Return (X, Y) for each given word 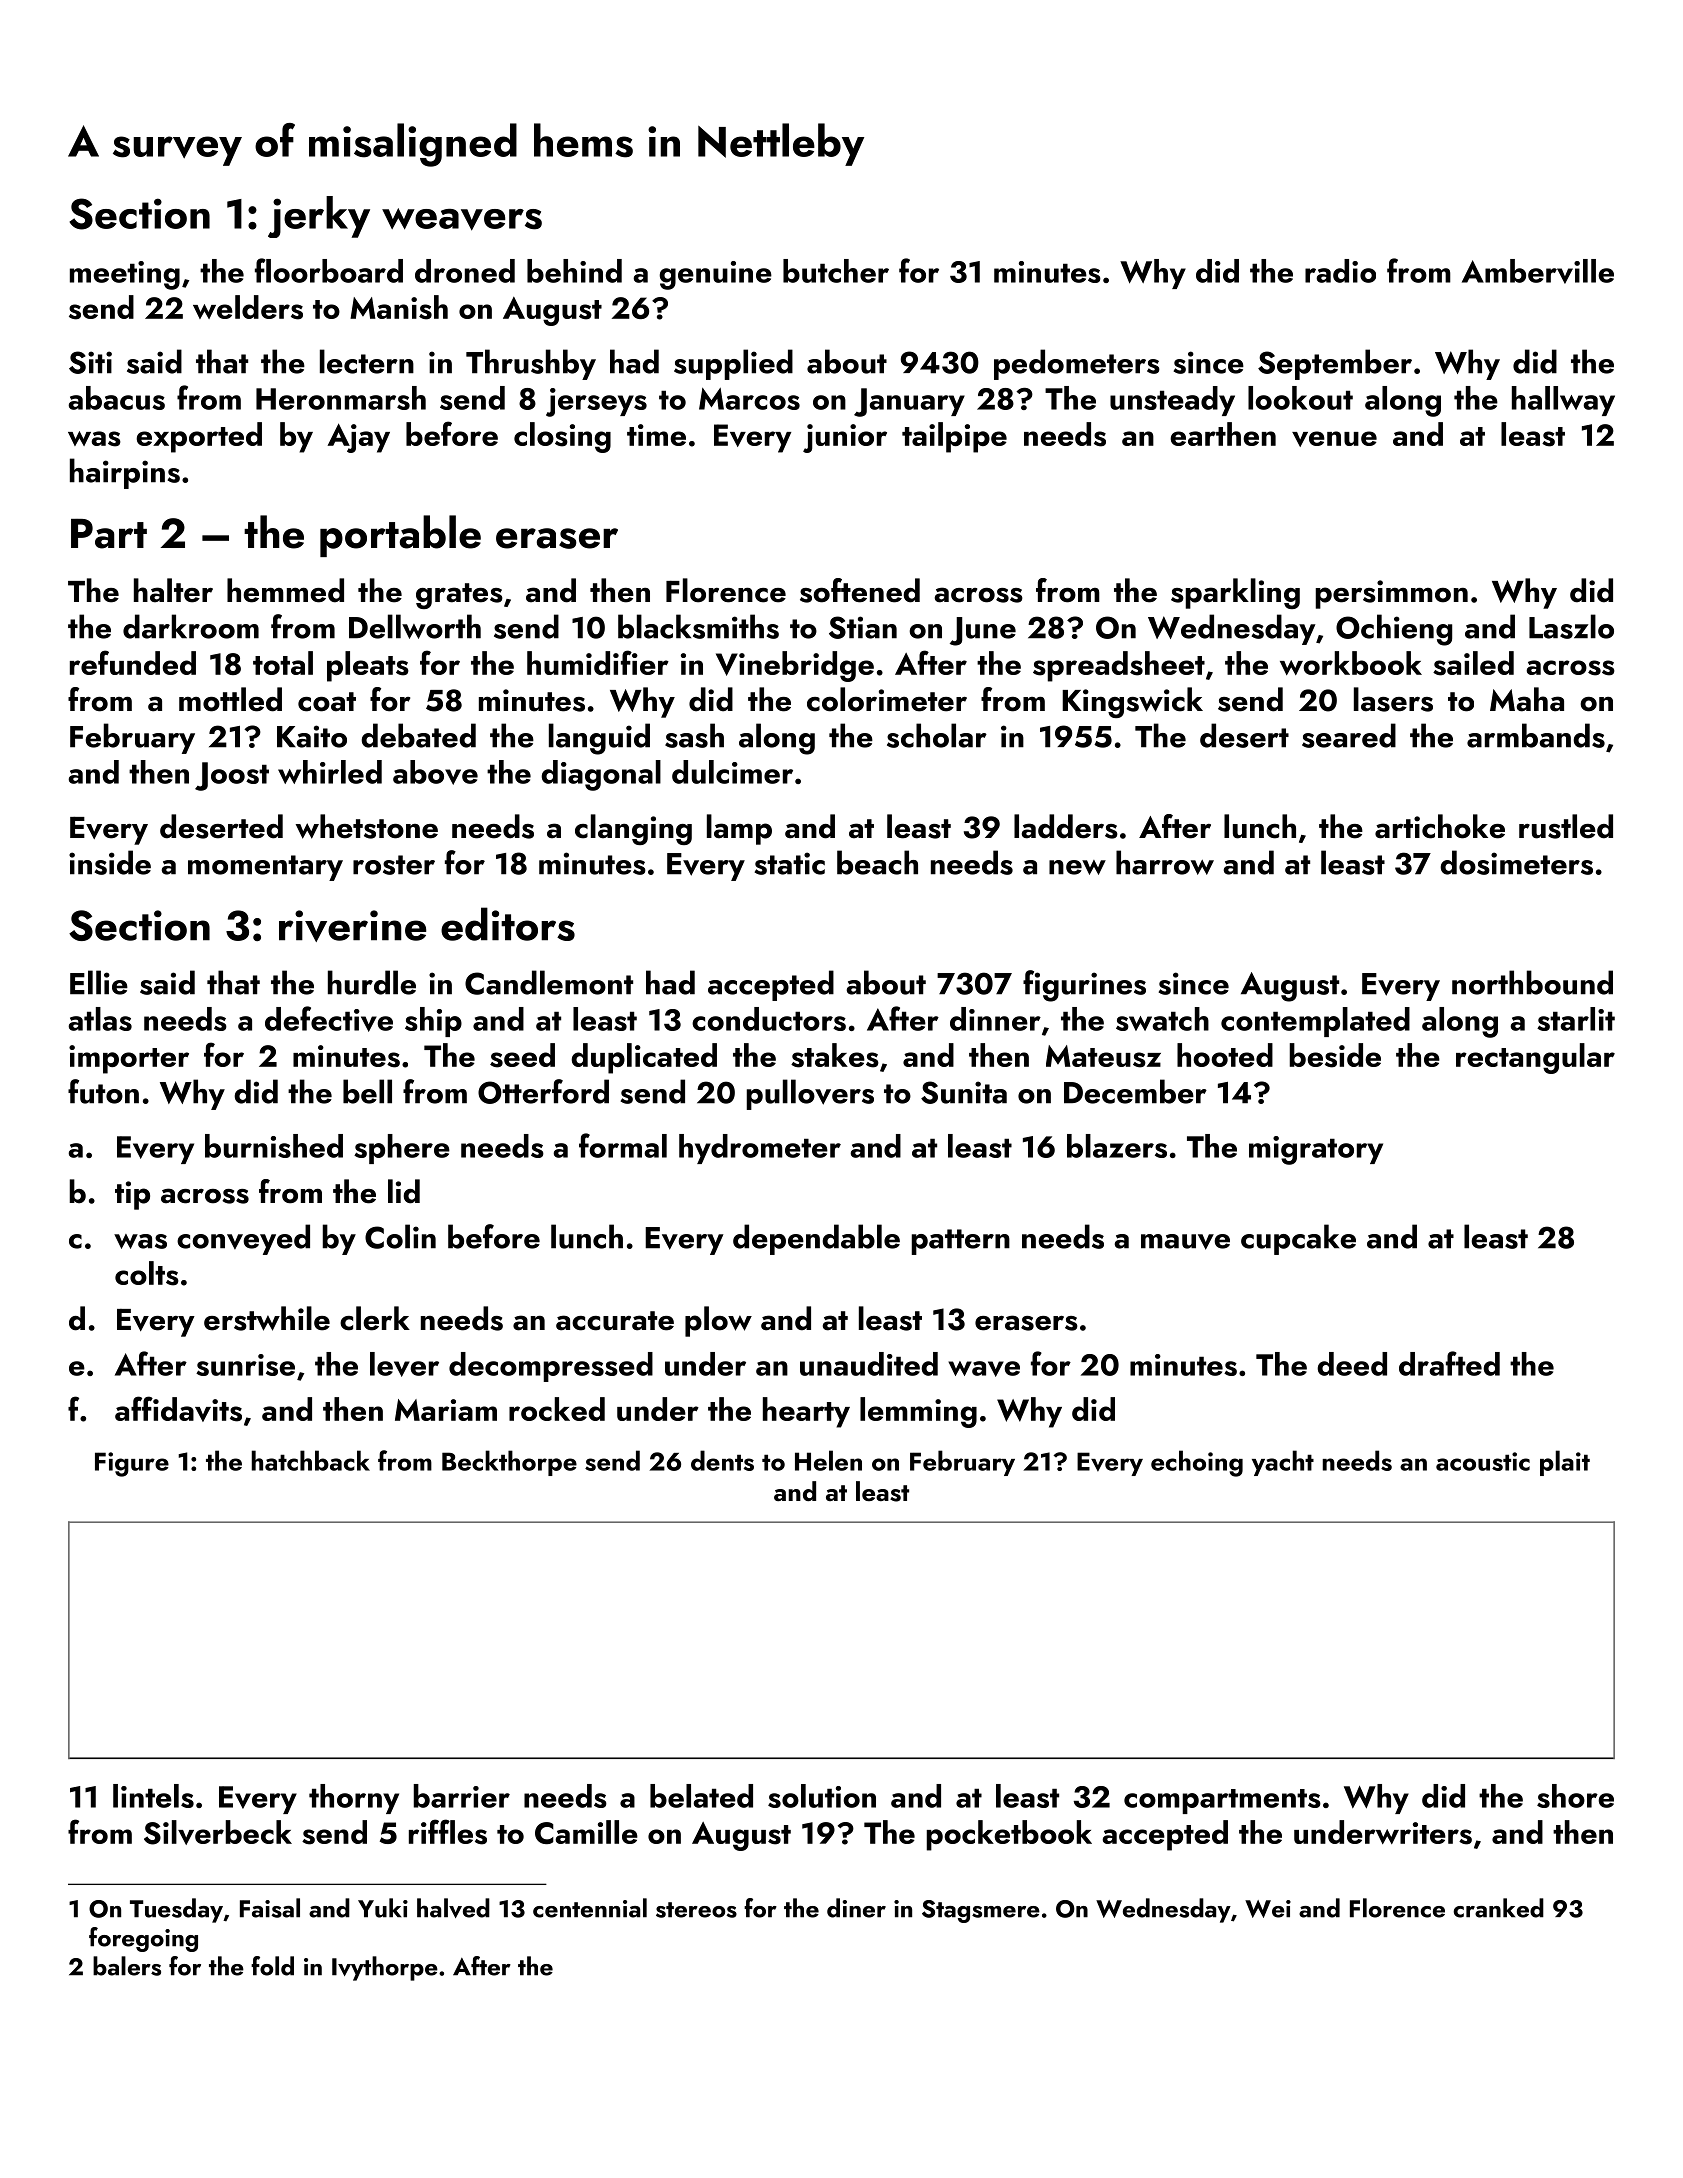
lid (404, 1191)
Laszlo (1571, 626)
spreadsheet (1119, 666)
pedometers (1077, 364)
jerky (319, 217)
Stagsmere (981, 1911)
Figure (132, 1464)
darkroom (191, 626)
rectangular (1535, 1058)
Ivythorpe (385, 1968)
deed (1352, 1364)
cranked (1498, 1908)
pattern (960, 1242)
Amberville (1538, 271)
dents (722, 1460)
